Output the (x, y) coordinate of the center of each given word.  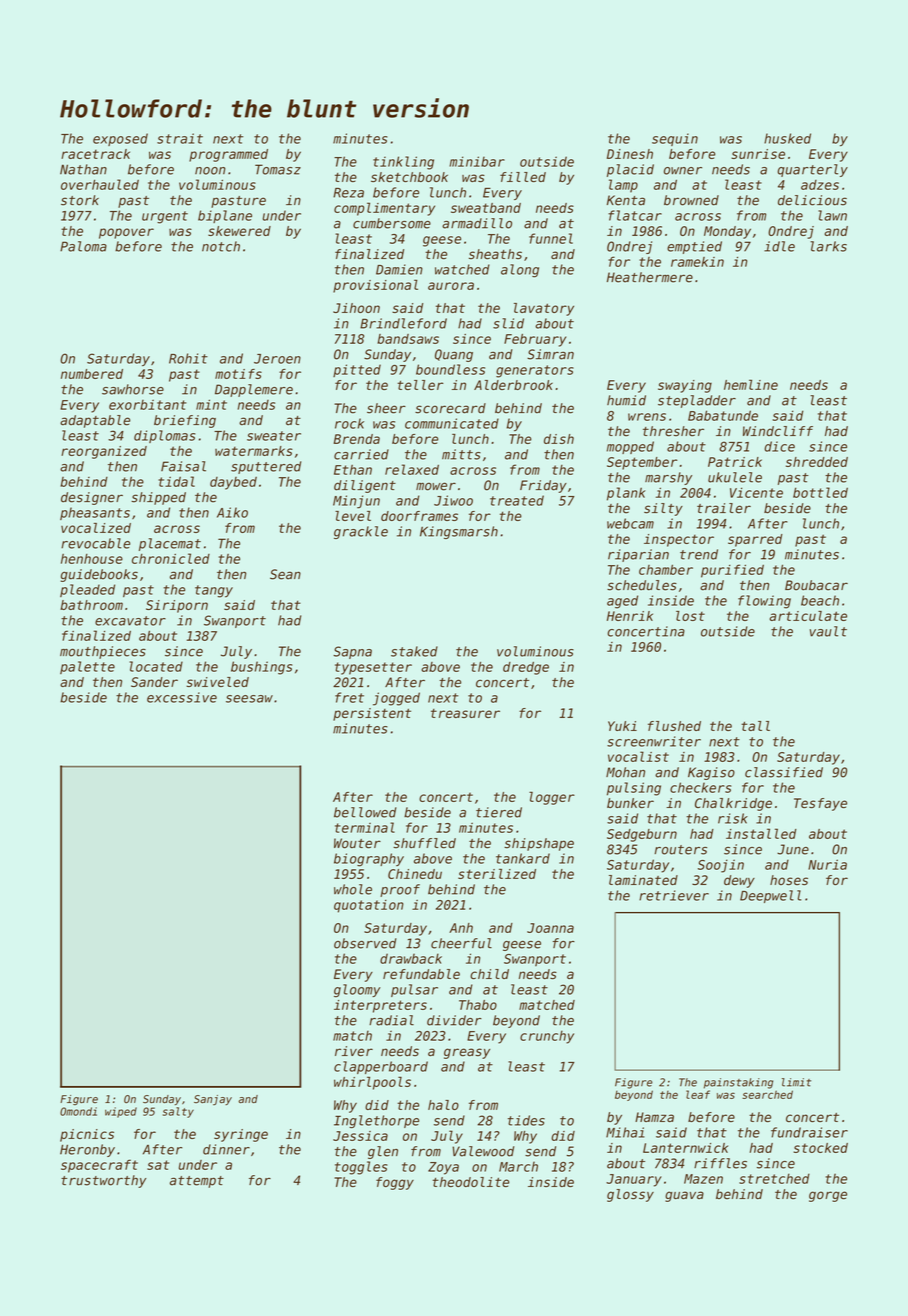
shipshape (539, 844)
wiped (121, 1112)
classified (784, 772)
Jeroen (277, 359)
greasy (467, 1053)
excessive (182, 697)
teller (420, 385)
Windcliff (778, 431)
